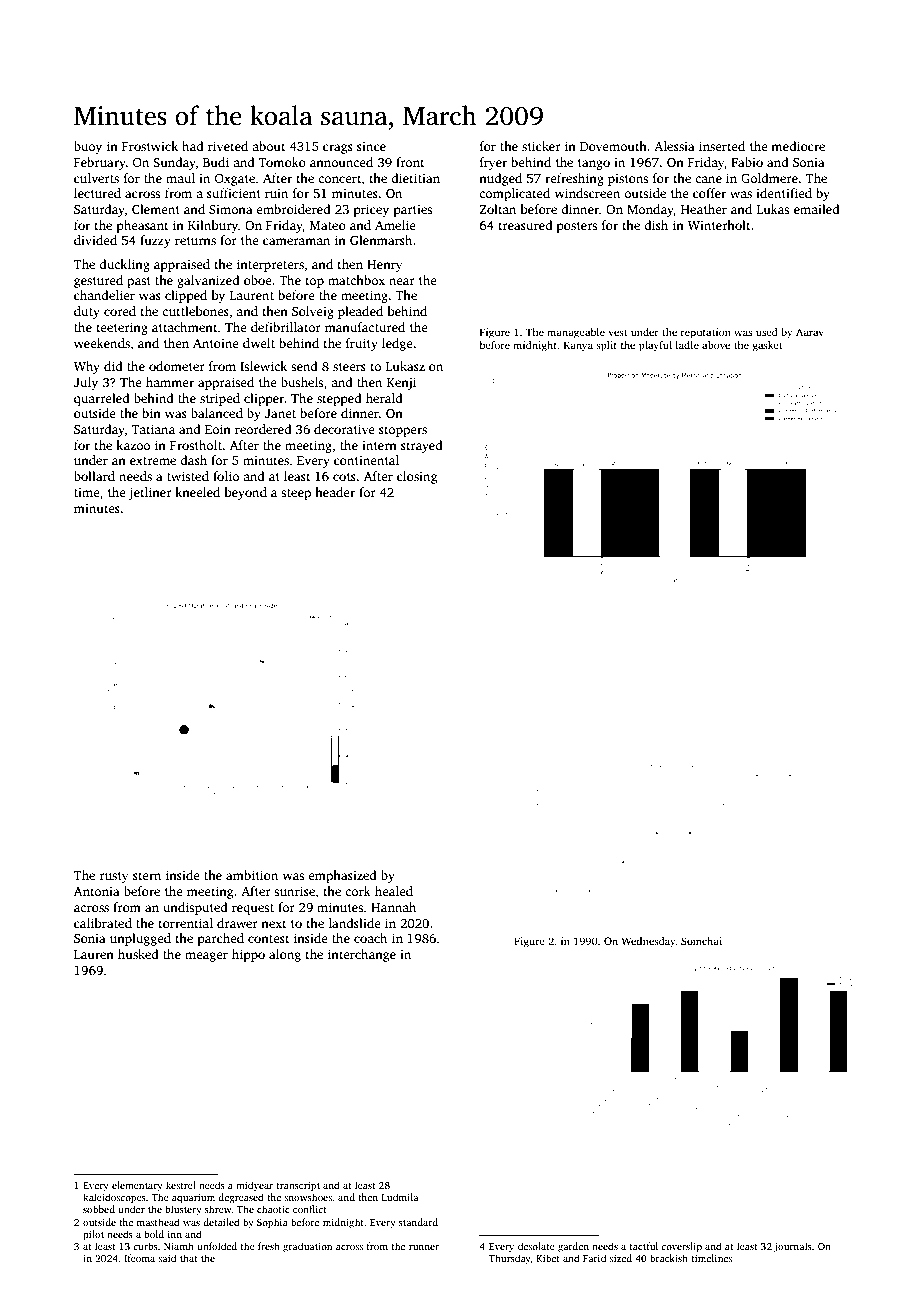 This screenshot has height=1308, width=924. Describe the element at coordinates (147, 876) in the screenshot. I see `stern` at that location.
